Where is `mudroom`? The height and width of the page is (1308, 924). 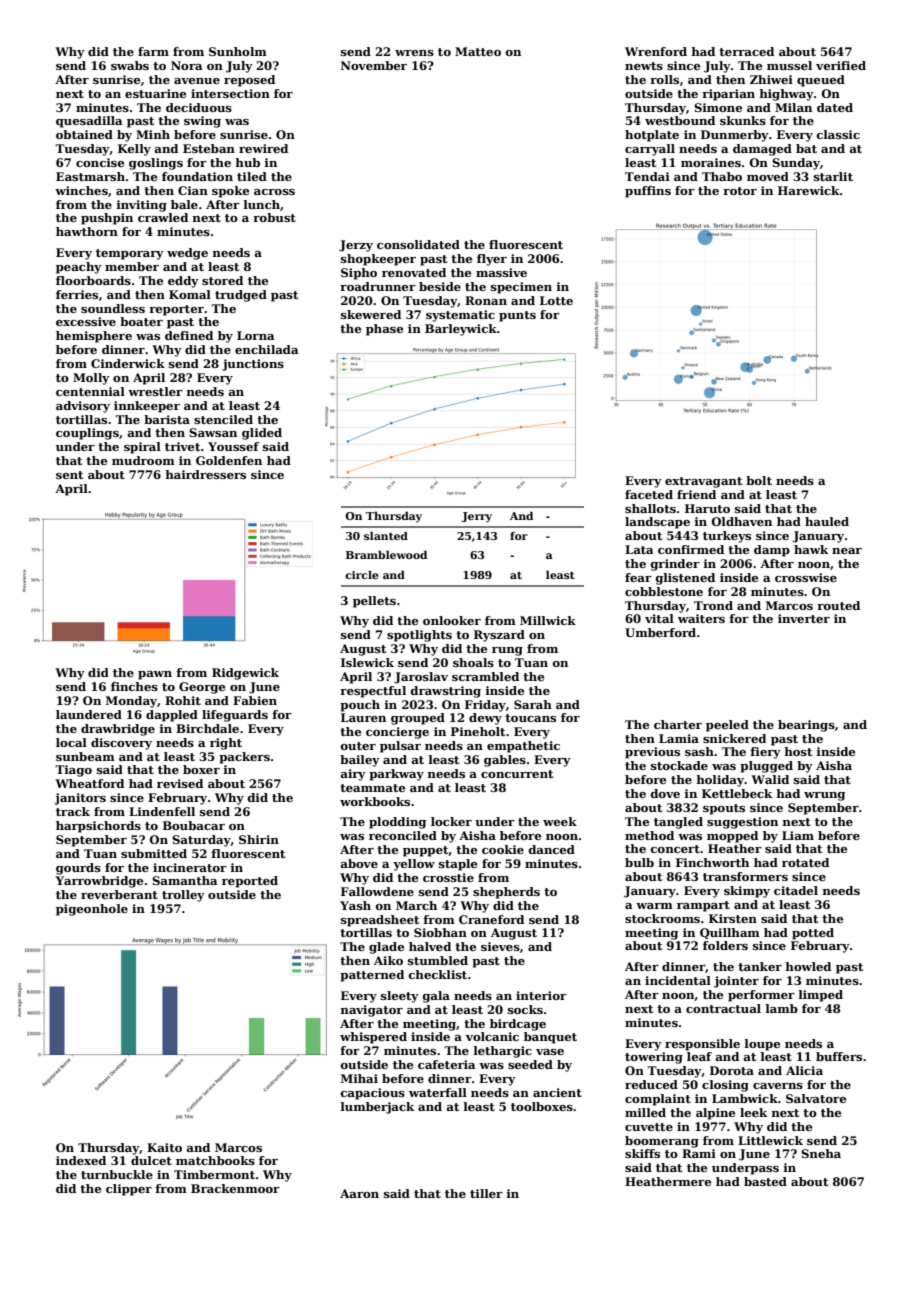 mudroom is located at coordinates (143, 460).
